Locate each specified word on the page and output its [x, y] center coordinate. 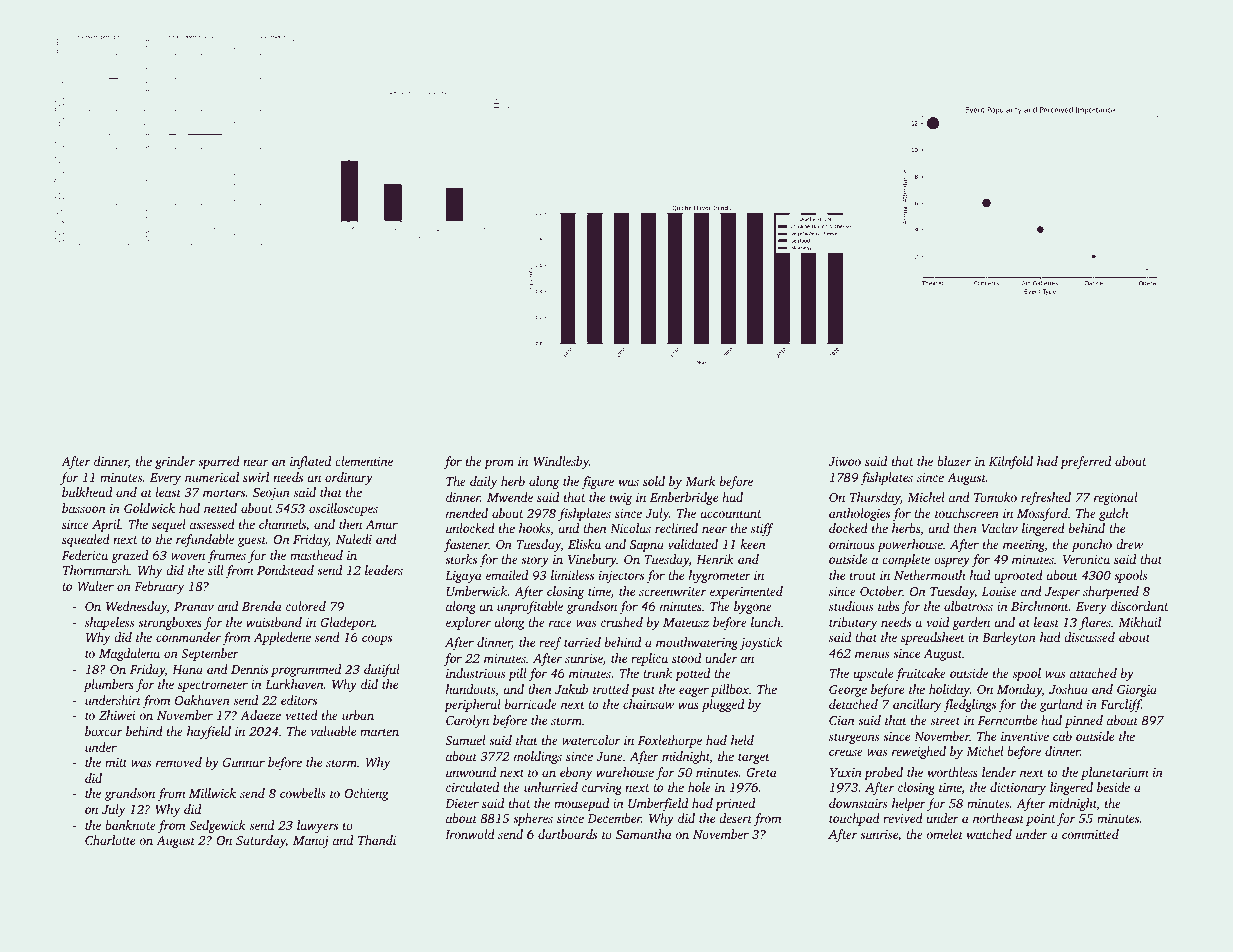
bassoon [83, 508]
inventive [1025, 736]
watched [989, 834]
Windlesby [561, 462]
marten [379, 732]
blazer [954, 461]
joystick [761, 643]
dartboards [567, 834]
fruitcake [920, 674]
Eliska [584, 544]
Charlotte [110, 840]
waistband [274, 622]
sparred [219, 462]
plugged [722, 705]
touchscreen [967, 513]
